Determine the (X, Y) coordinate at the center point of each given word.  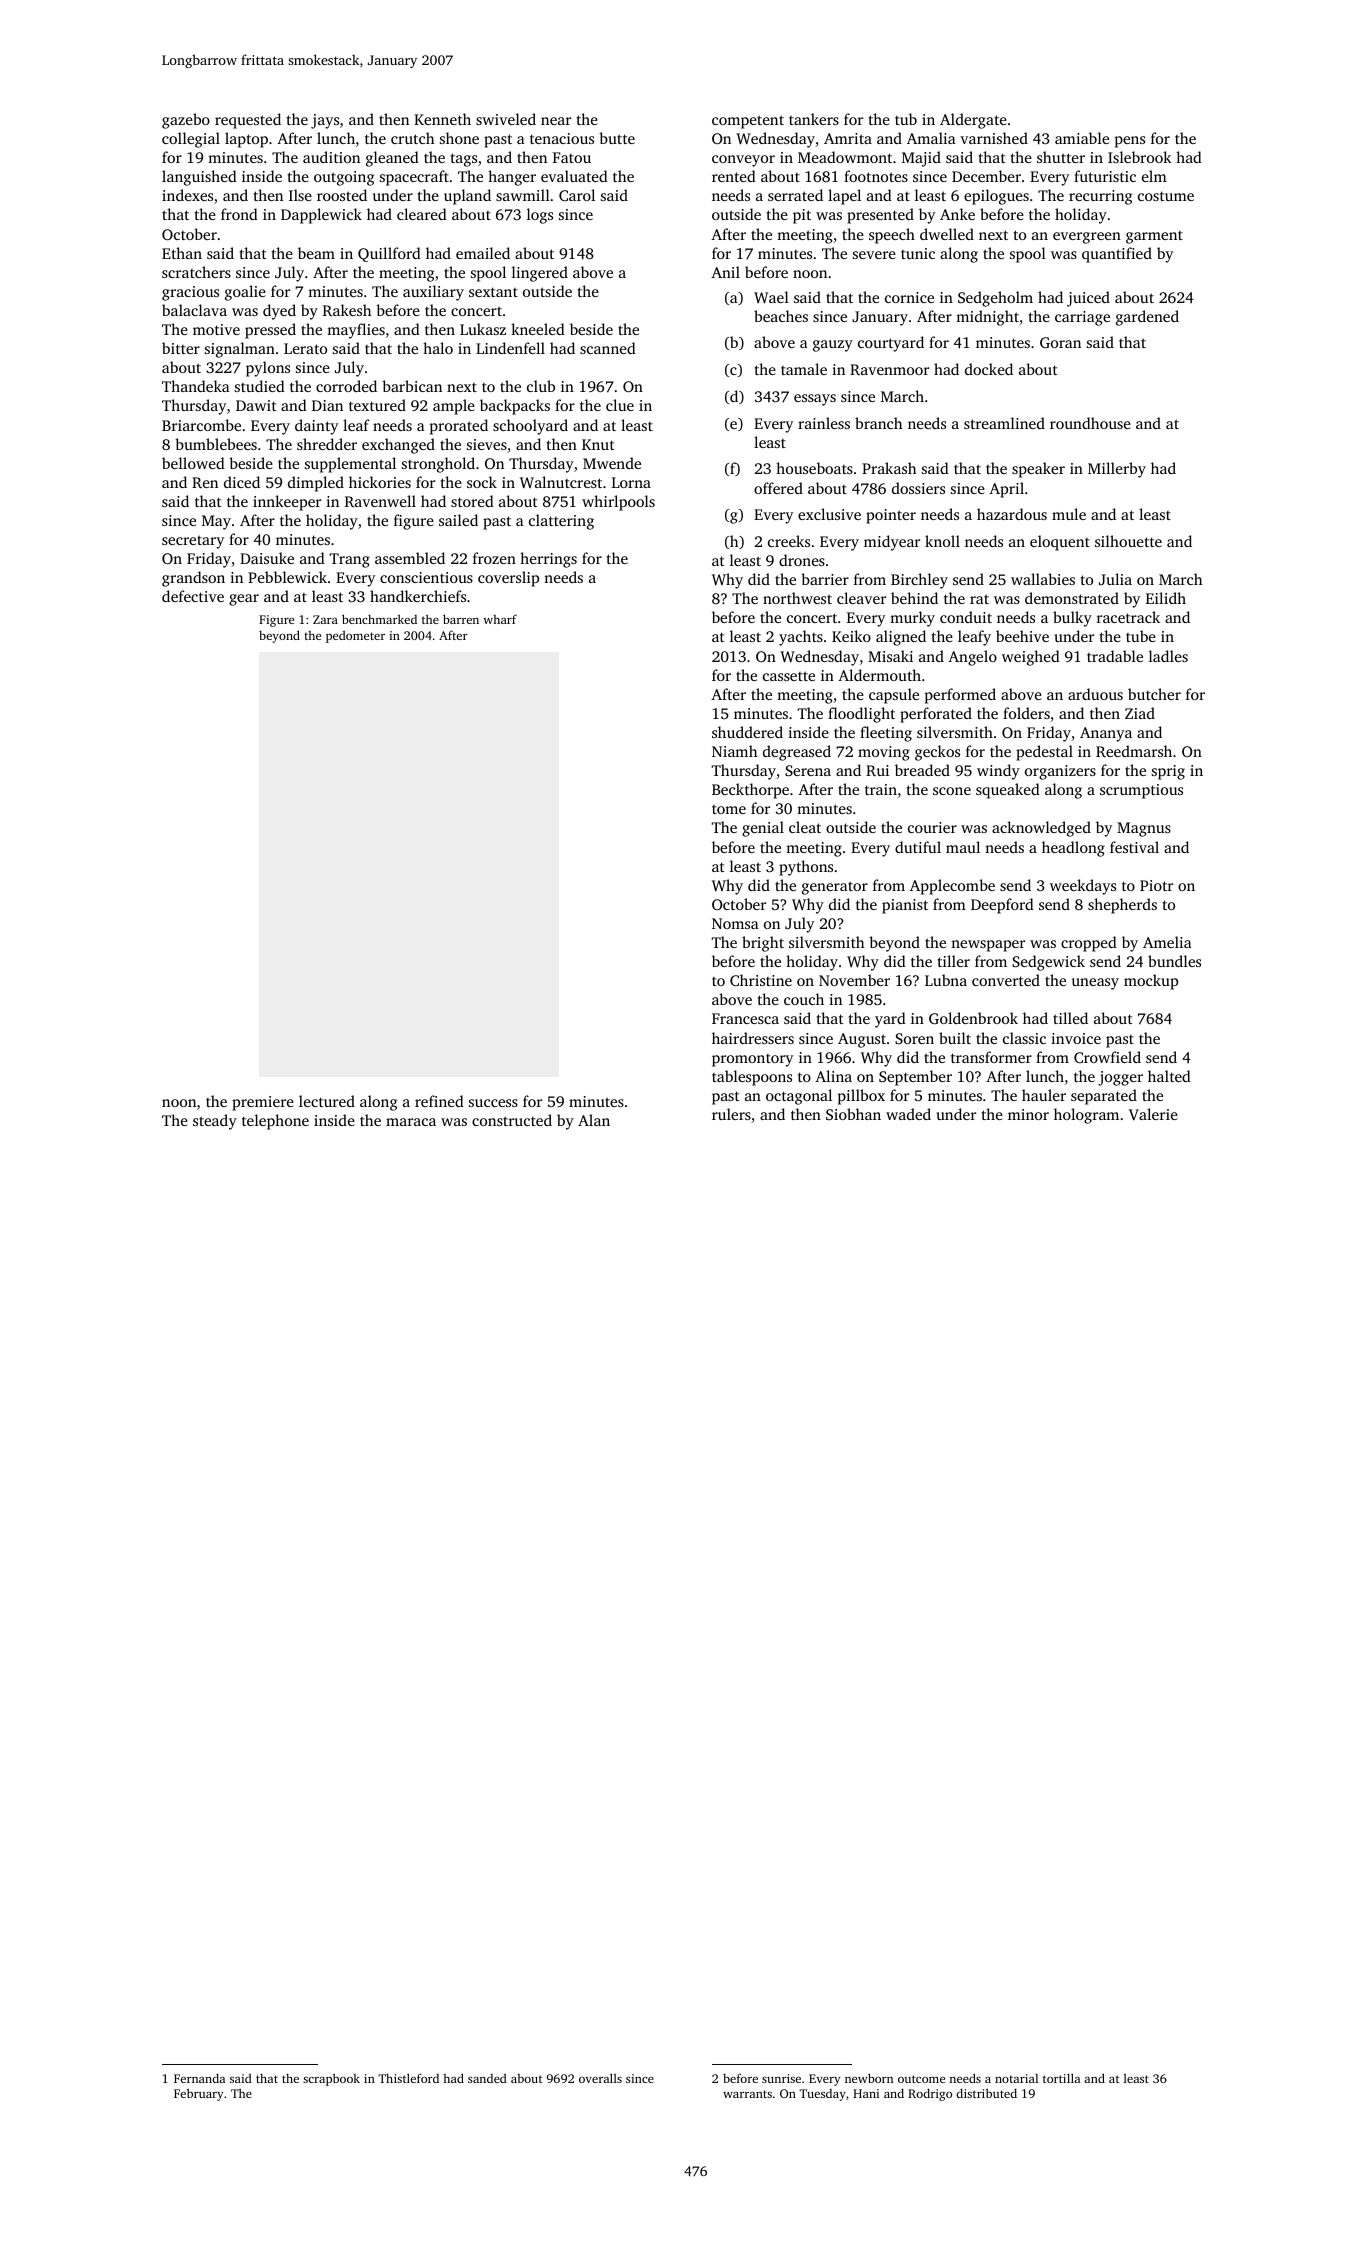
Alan (594, 1120)
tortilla (1062, 2078)
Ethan (182, 253)
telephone (275, 1122)
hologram (1086, 1116)
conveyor (743, 161)
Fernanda (200, 2078)
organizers (1060, 772)
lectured (327, 1101)
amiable (1082, 138)
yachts (801, 638)
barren (461, 619)
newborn (869, 2078)
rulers (731, 1114)
